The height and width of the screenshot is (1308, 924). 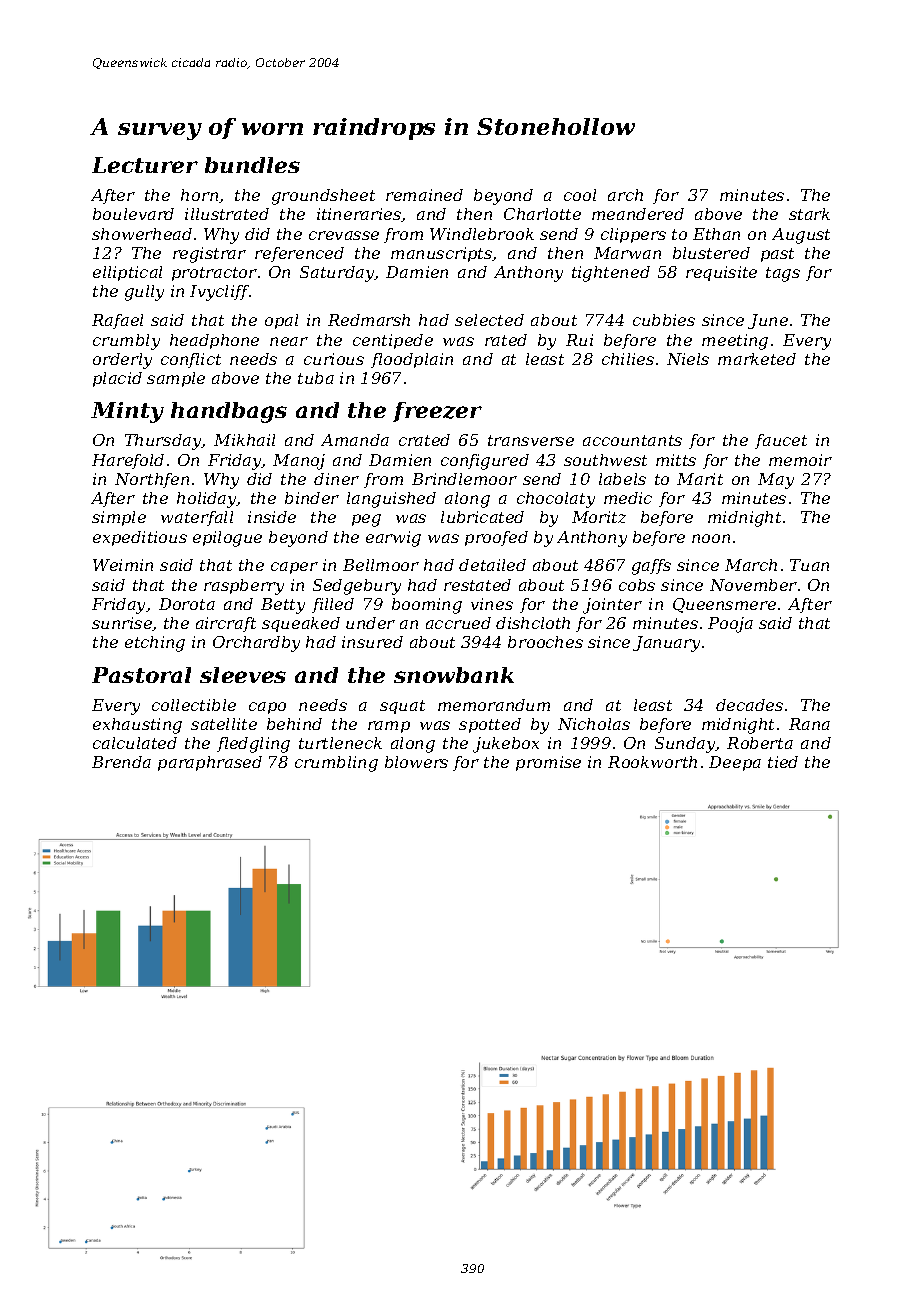 What do you see at coordinates (489, 320) in the screenshot?
I see `selected` at bounding box center [489, 320].
